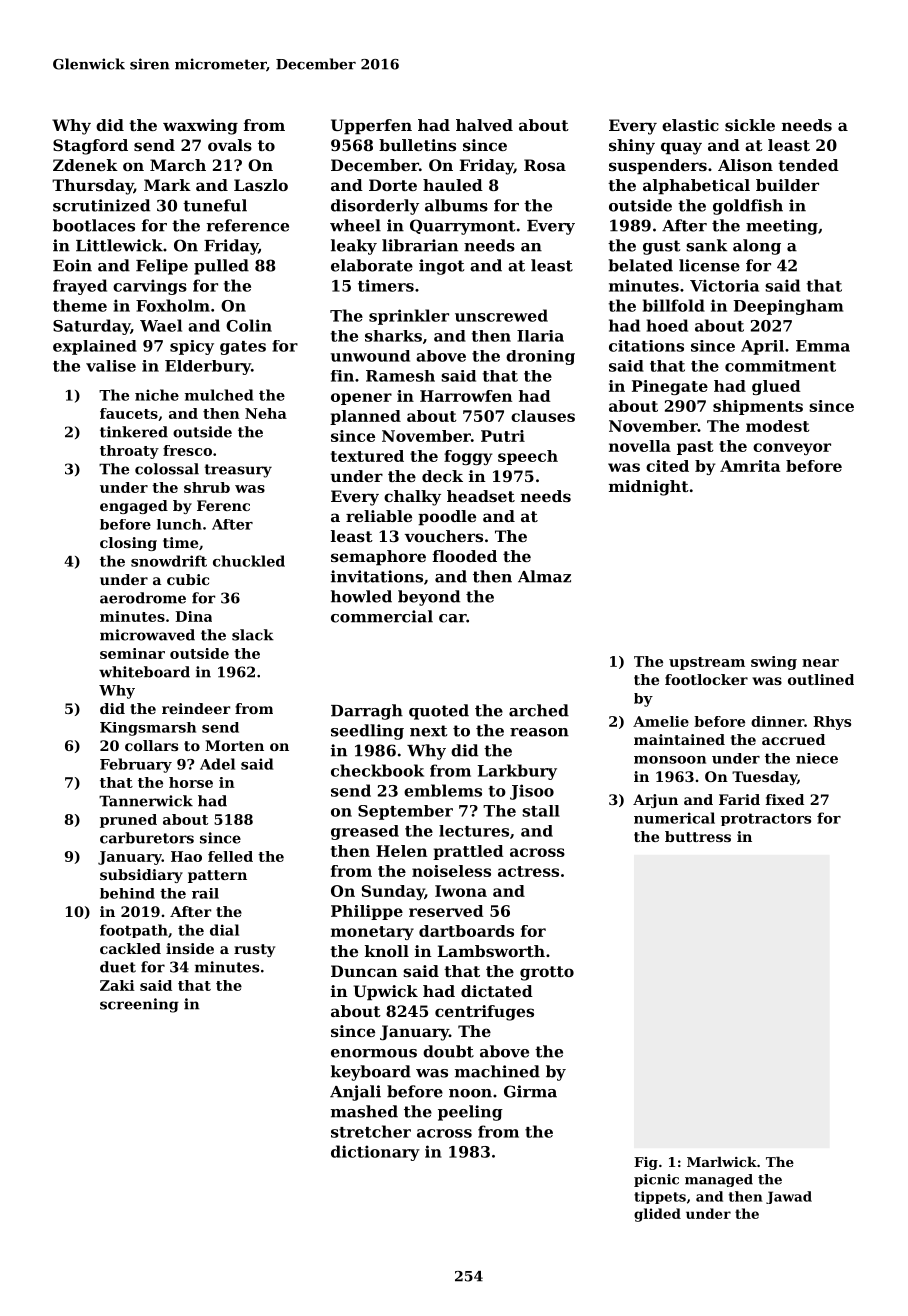  I want to click on sickle, so click(750, 125).
